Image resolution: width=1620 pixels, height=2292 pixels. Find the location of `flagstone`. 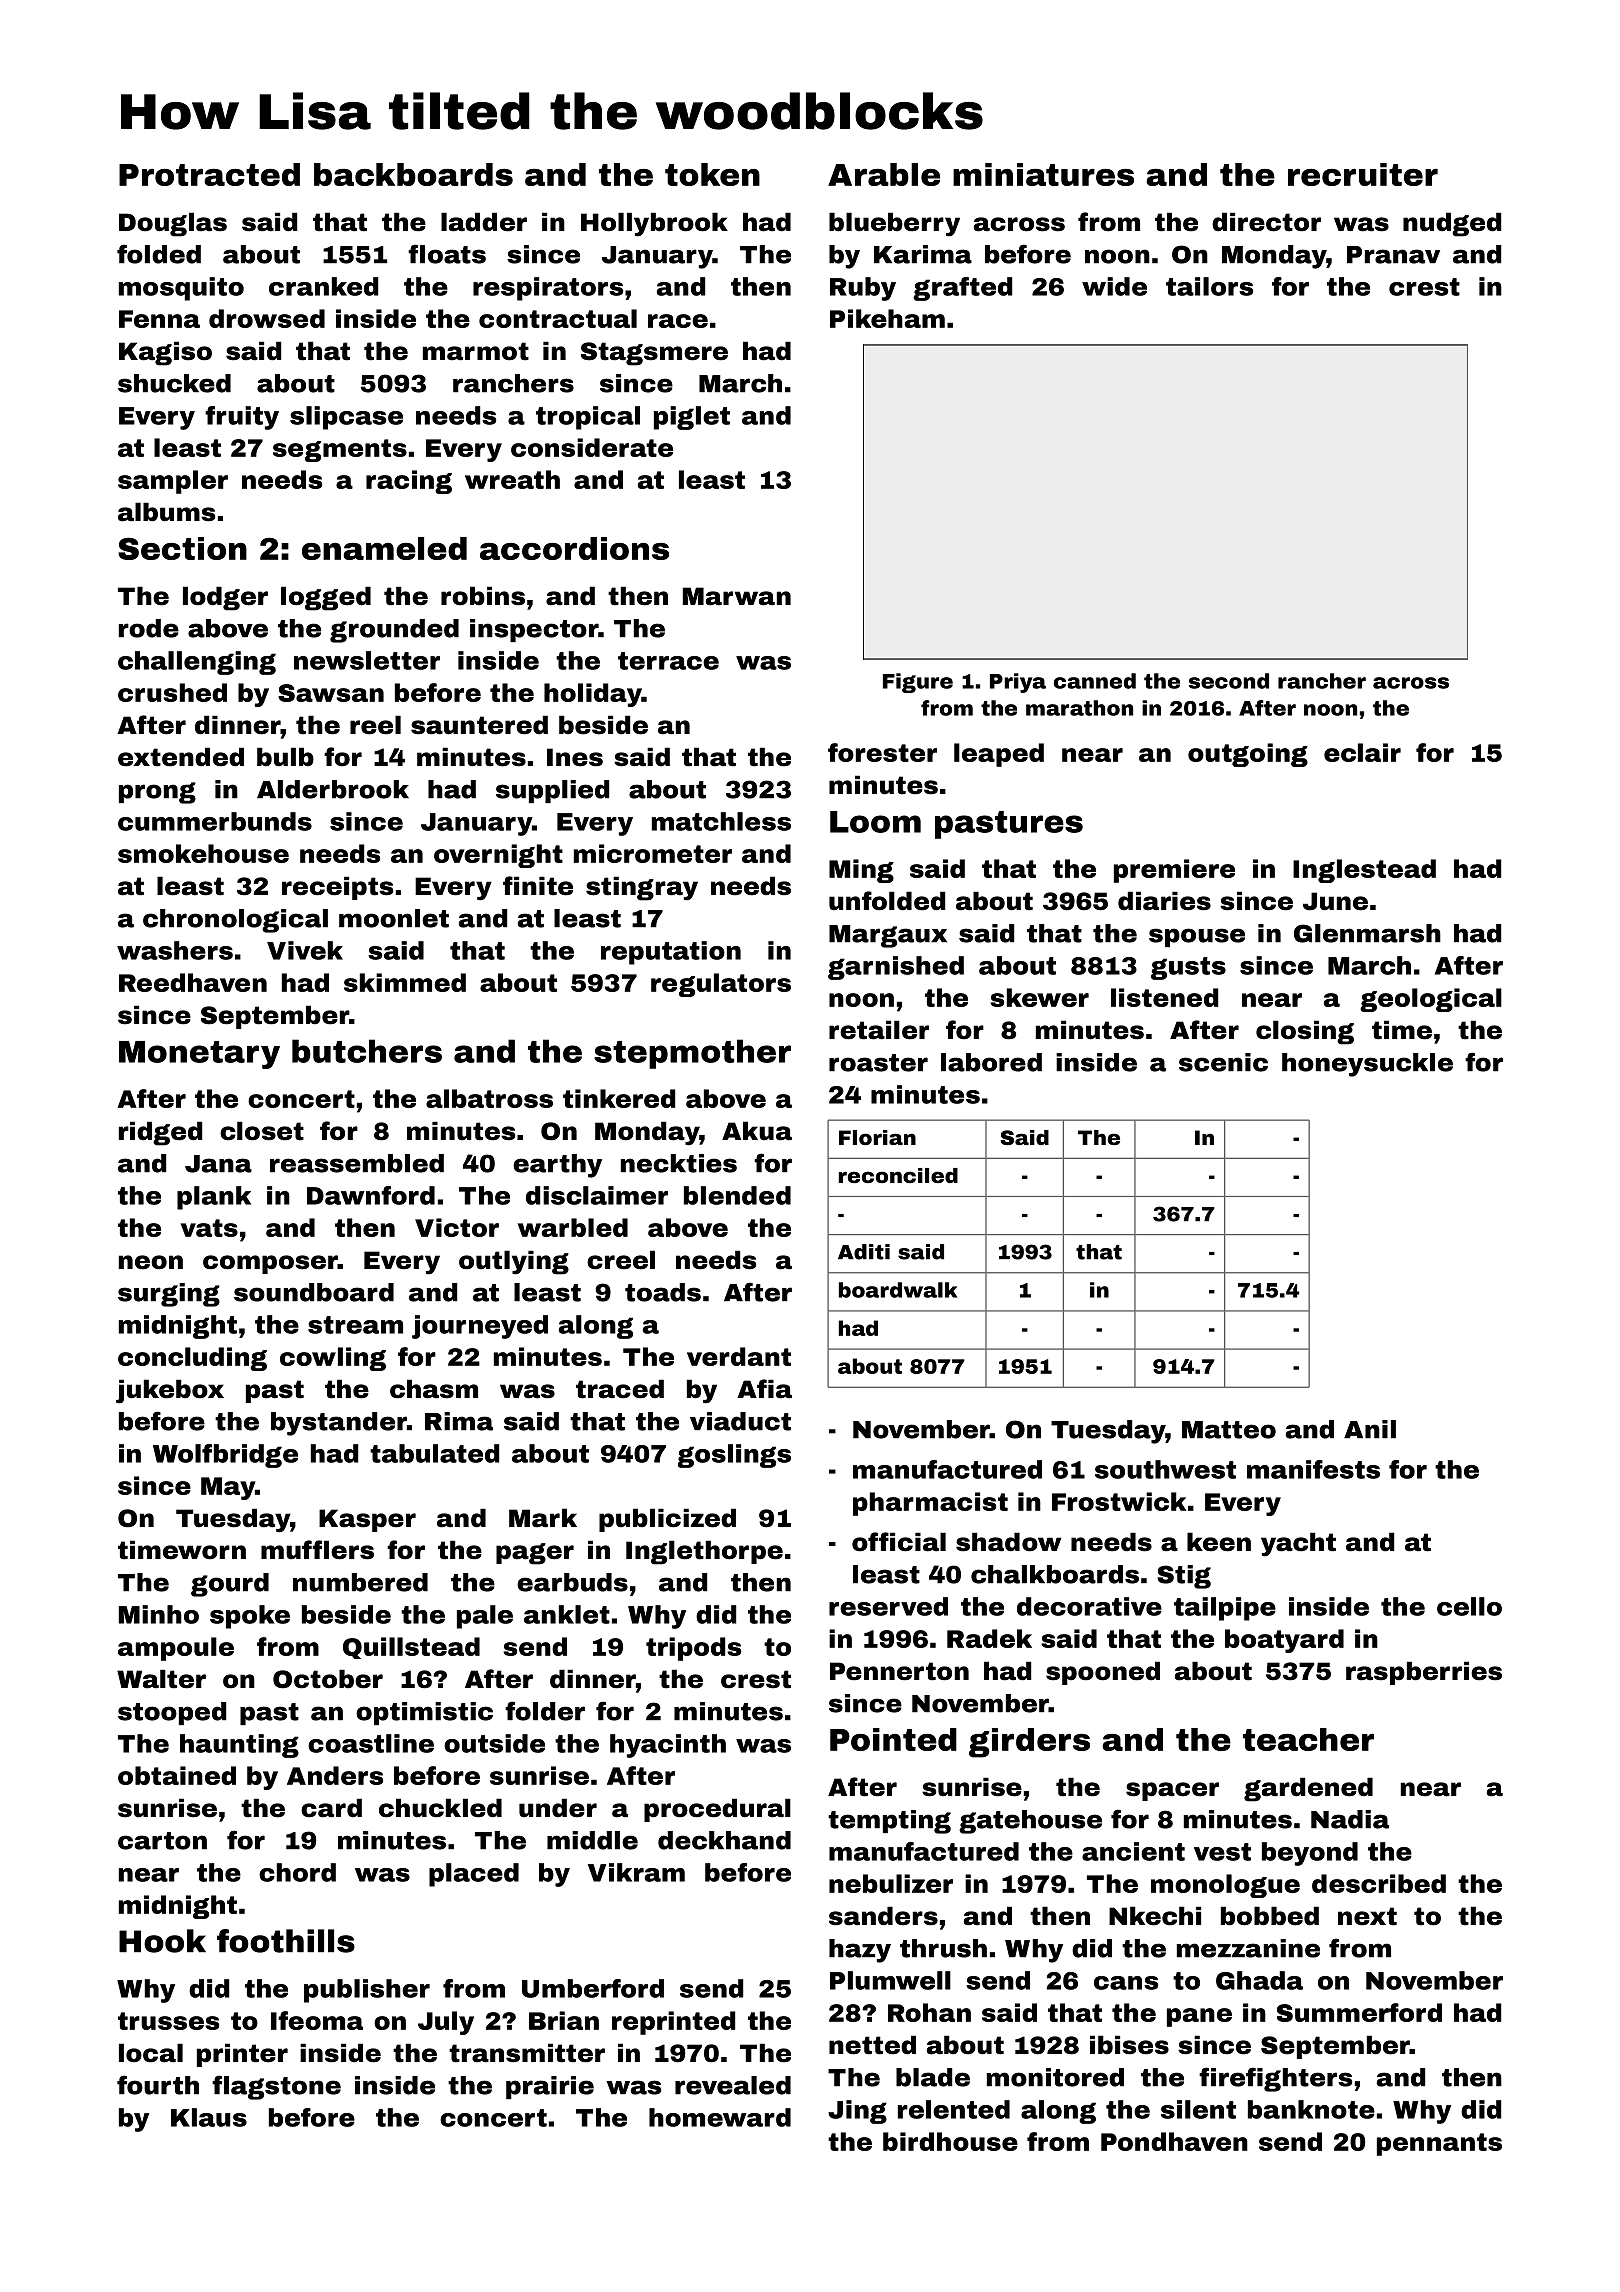

flagstone is located at coordinates (276, 2087).
